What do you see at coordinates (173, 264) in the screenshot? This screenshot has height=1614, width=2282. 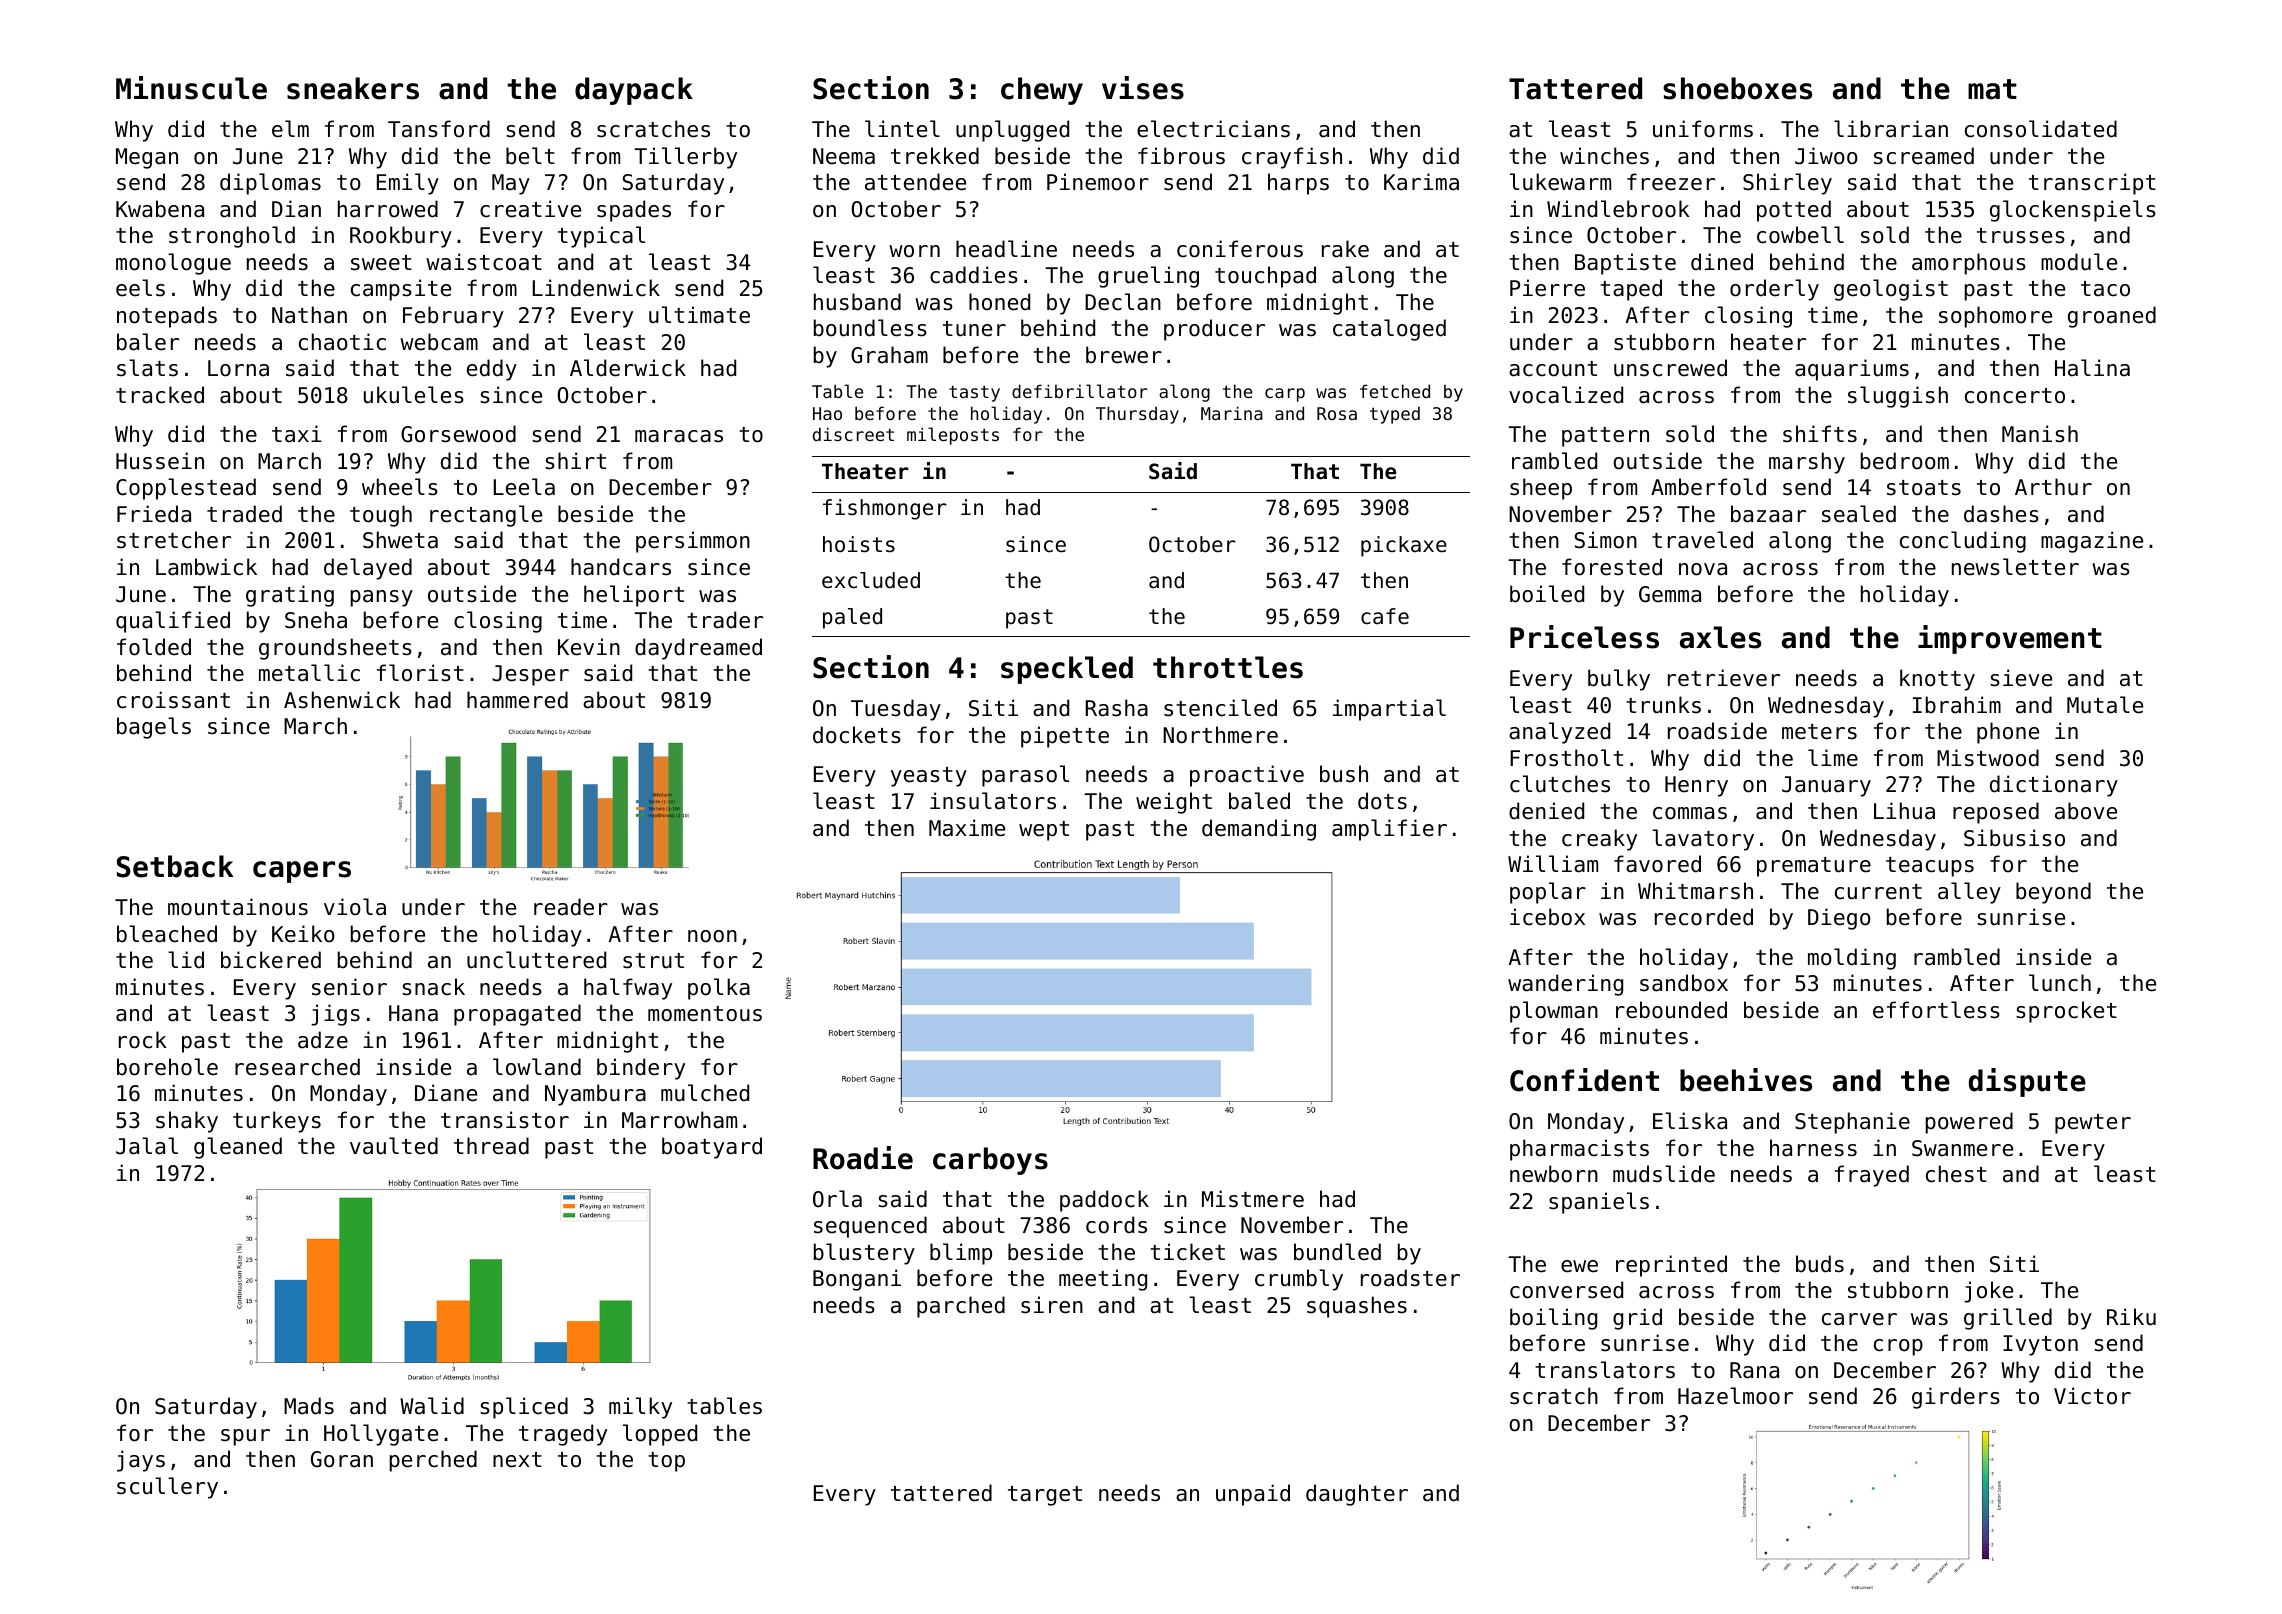 I see `monologue` at bounding box center [173, 264].
